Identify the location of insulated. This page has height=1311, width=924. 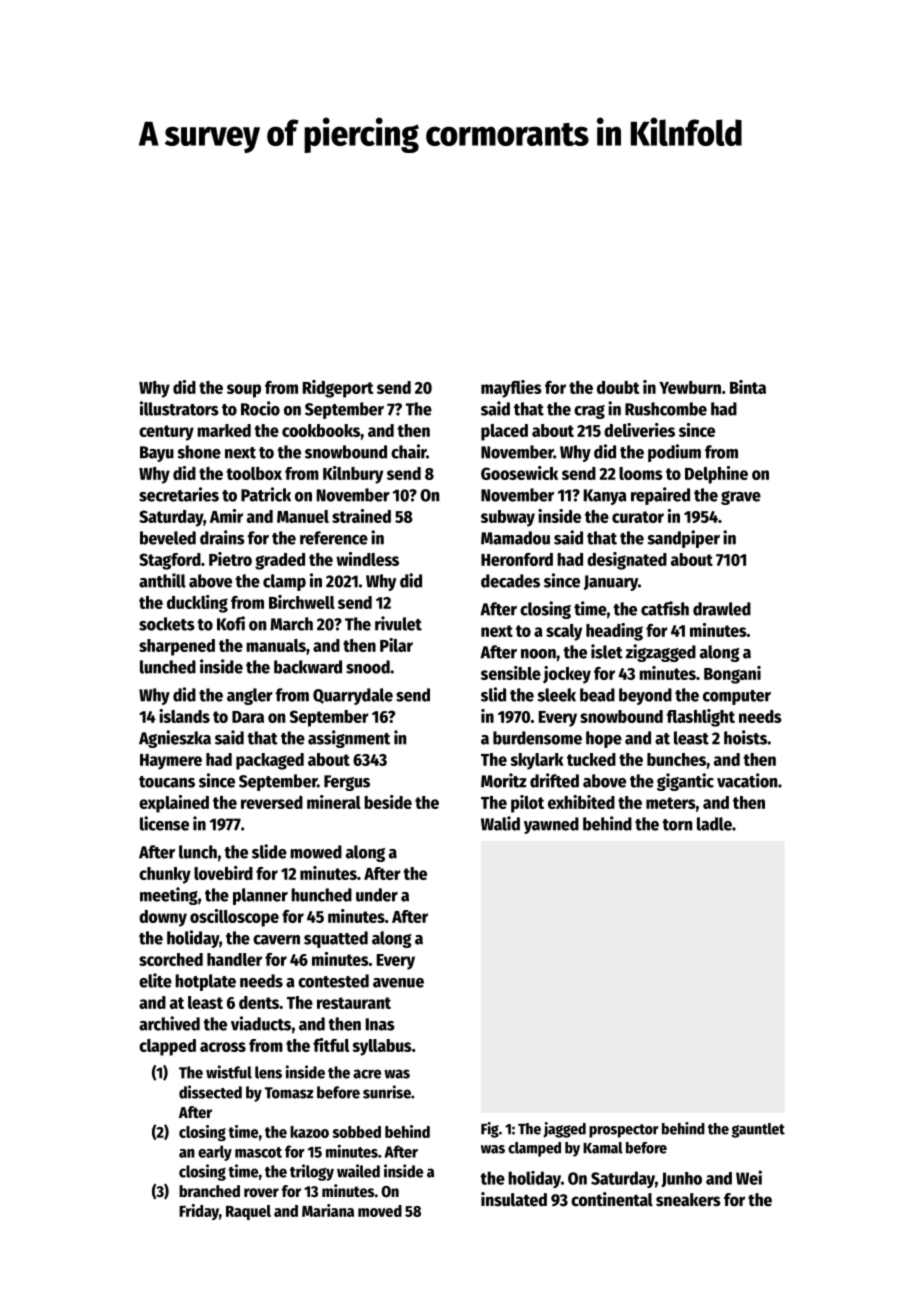
(514, 1199).
